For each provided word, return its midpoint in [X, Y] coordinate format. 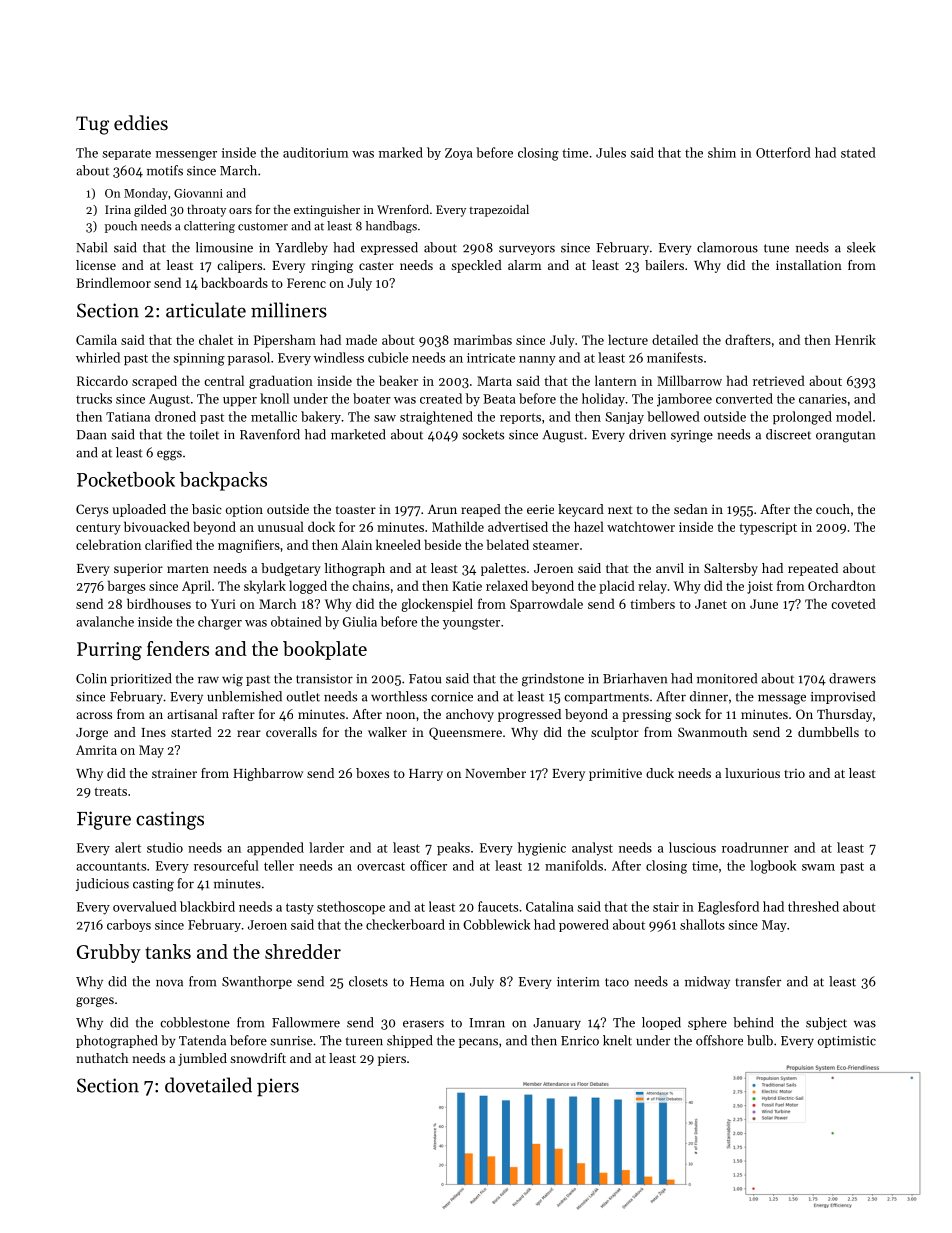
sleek [861, 247]
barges [126, 587]
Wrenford [403, 209]
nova [169, 983]
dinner [709, 696]
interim [578, 982]
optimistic [847, 1042]
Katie [467, 586]
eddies [141, 123]
